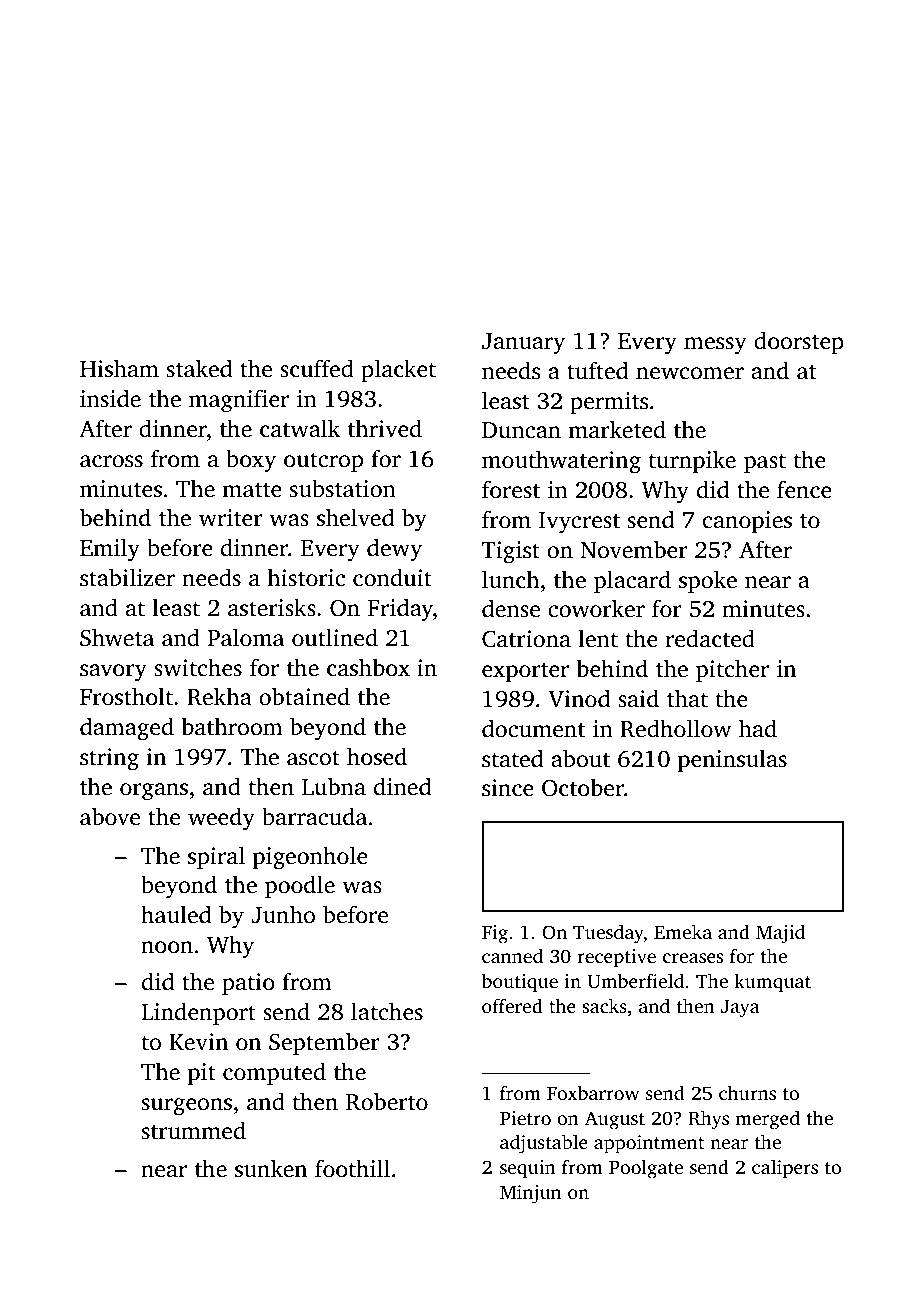  Describe the element at coordinates (530, 1194) in the screenshot. I see `Minjun` at that location.
